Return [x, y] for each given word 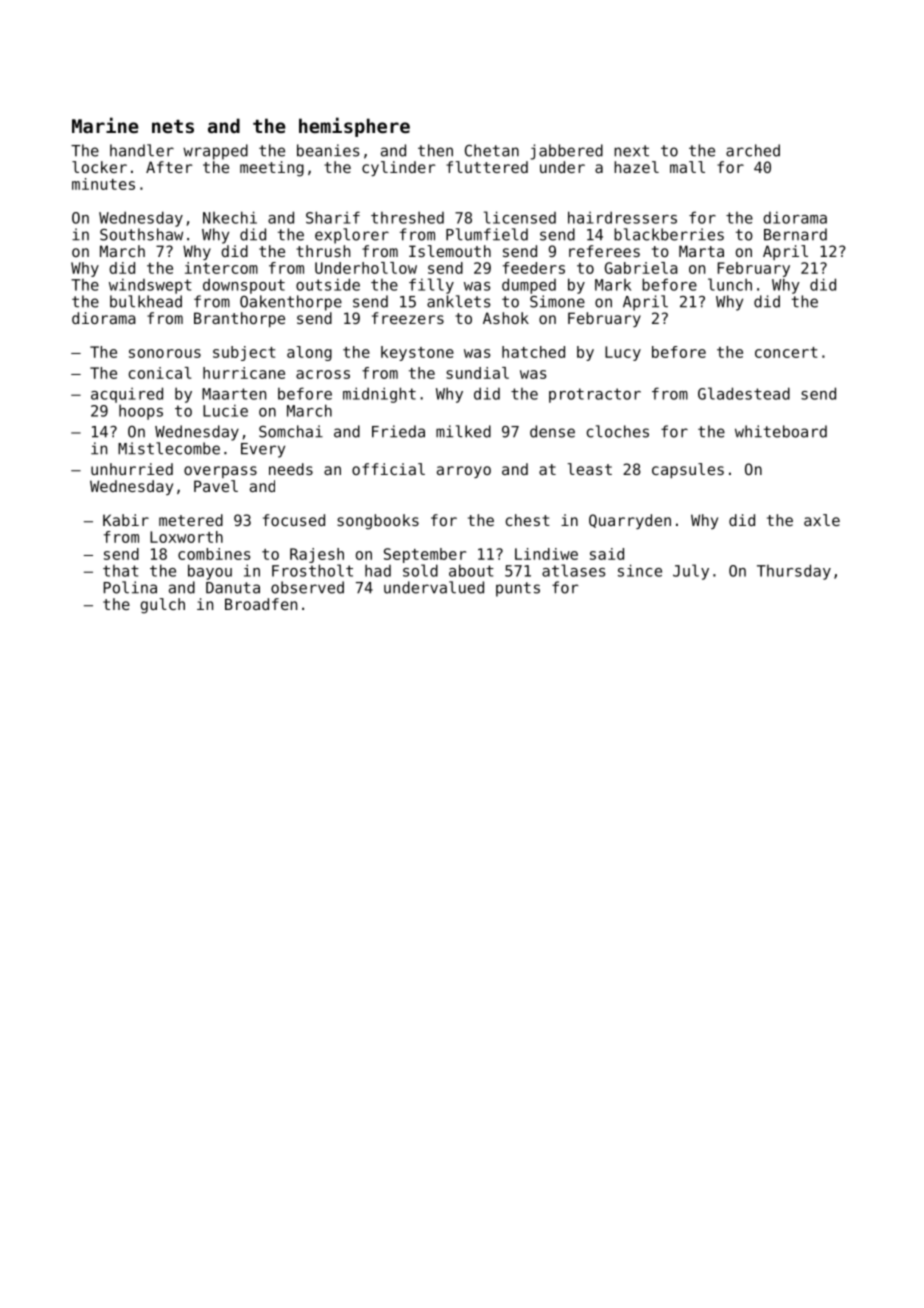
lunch [730, 284]
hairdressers [622, 217]
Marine [105, 125]
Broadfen [261, 604]
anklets [458, 301]
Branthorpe [239, 319]
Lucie [225, 410]
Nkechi [230, 217]
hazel [636, 167]
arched [753, 150]
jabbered [567, 152]
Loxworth [186, 537]
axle [822, 520]
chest [528, 520]
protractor [595, 395]
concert [786, 352]
